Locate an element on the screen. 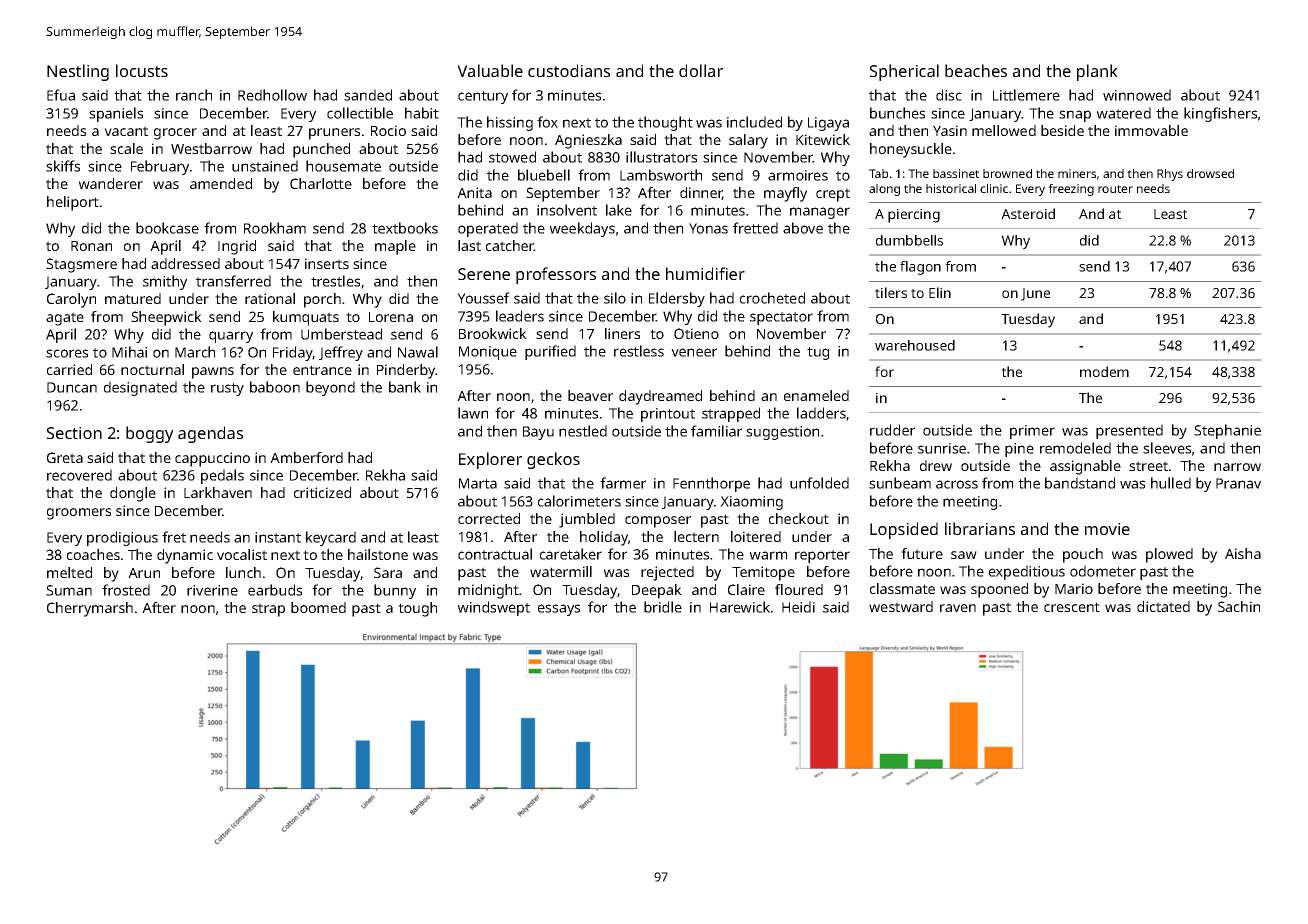  Spherical is located at coordinates (904, 72).
